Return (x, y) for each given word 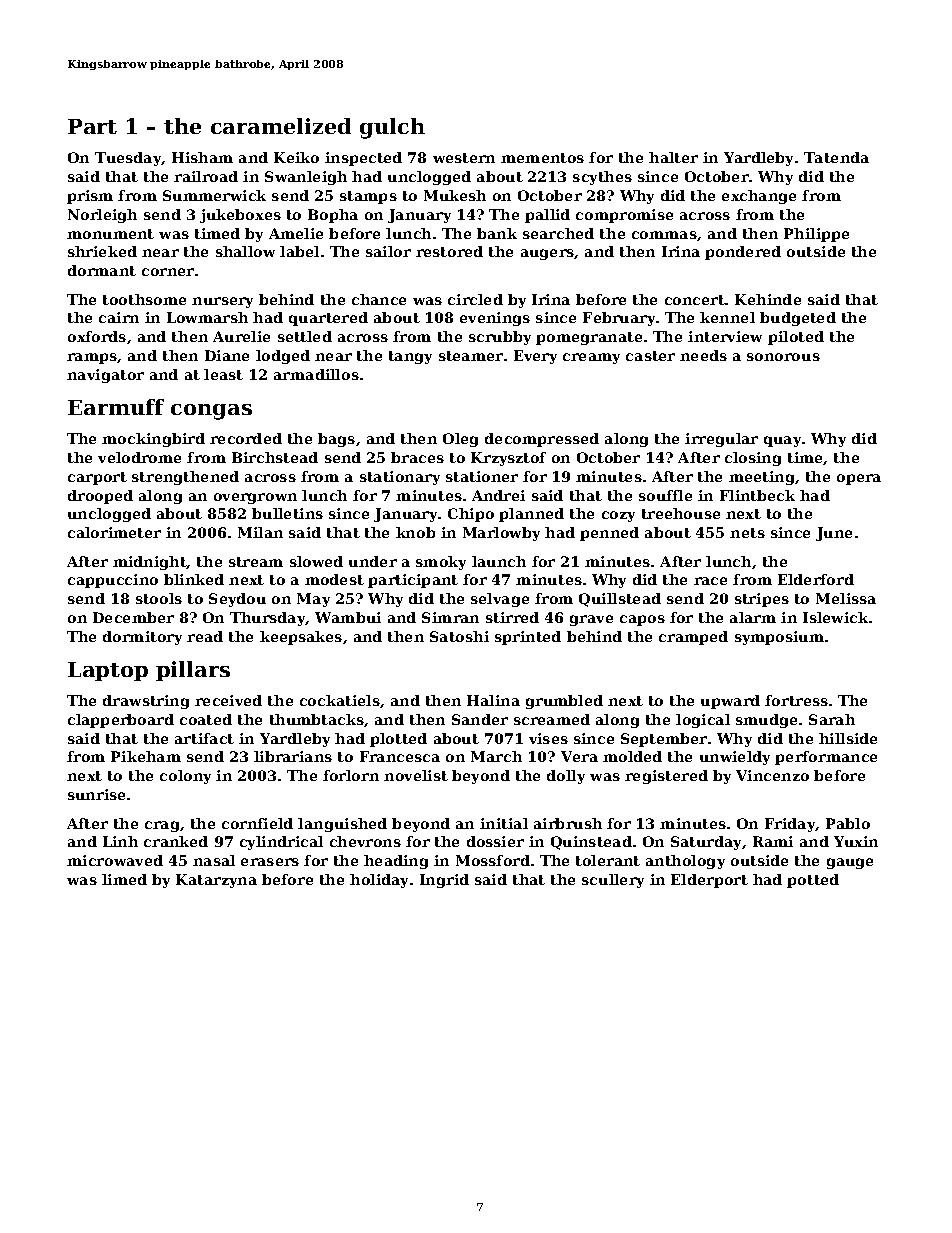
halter (673, 157)
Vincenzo (772, 775)
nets (747, 533)
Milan (260, 532)
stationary (400, 478)
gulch (392, 128)
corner (168, 272)
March (496, 756)
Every (535, 357)
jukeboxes (240, 216)
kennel (727, 317)
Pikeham (146, 756)
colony (185, 777)
